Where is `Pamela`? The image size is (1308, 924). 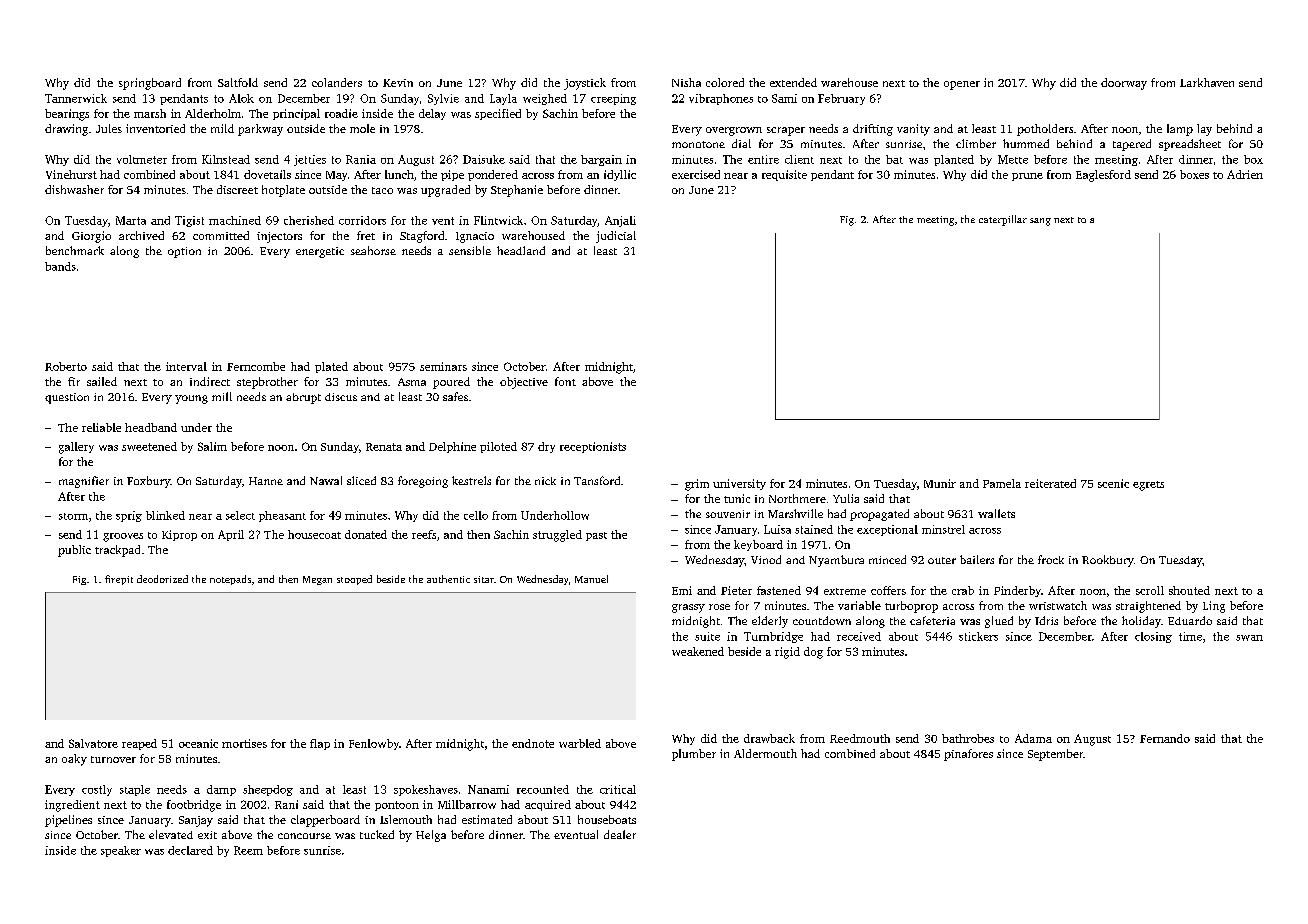 Pamela is located at coordinates (1002, 483).
